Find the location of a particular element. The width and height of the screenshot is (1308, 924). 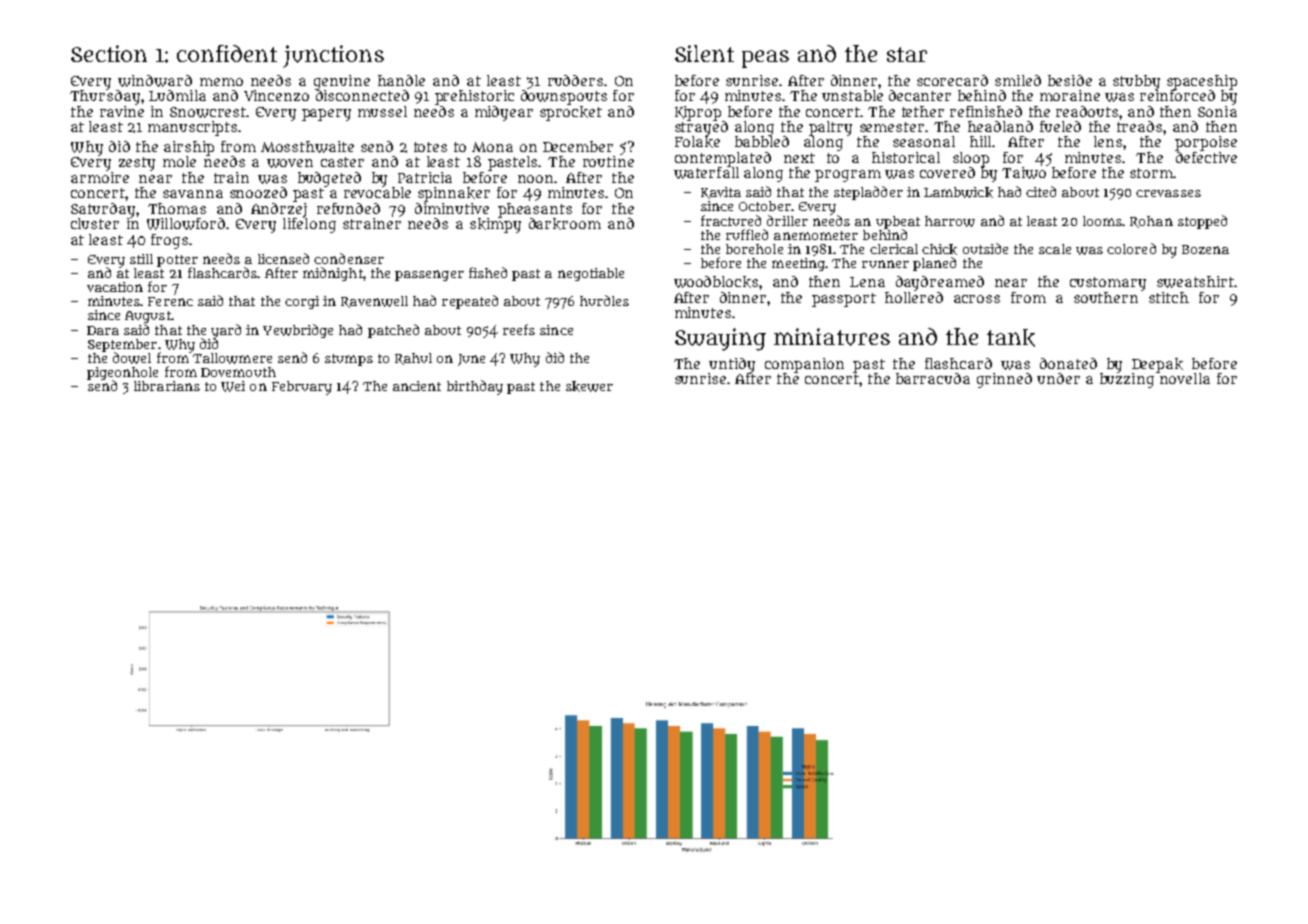

companion is located at coordinates (804, 365).
